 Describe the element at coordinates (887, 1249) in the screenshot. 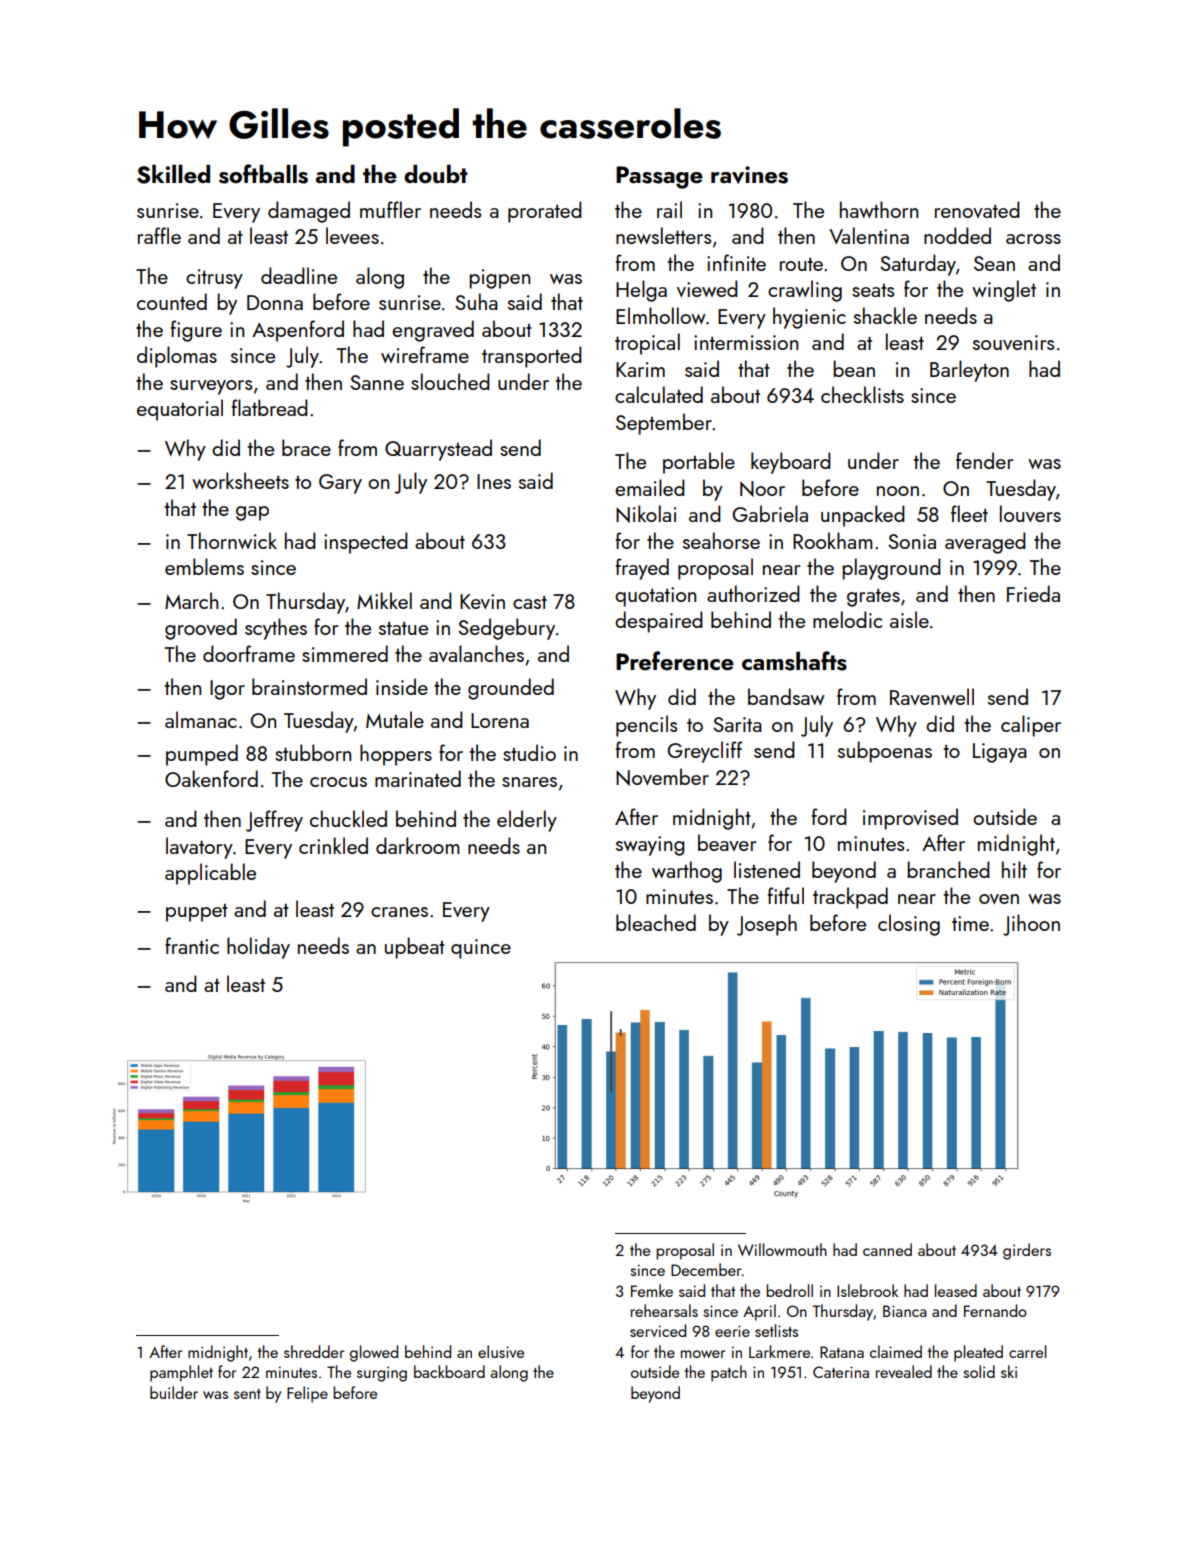

I see `canned` at that location.
